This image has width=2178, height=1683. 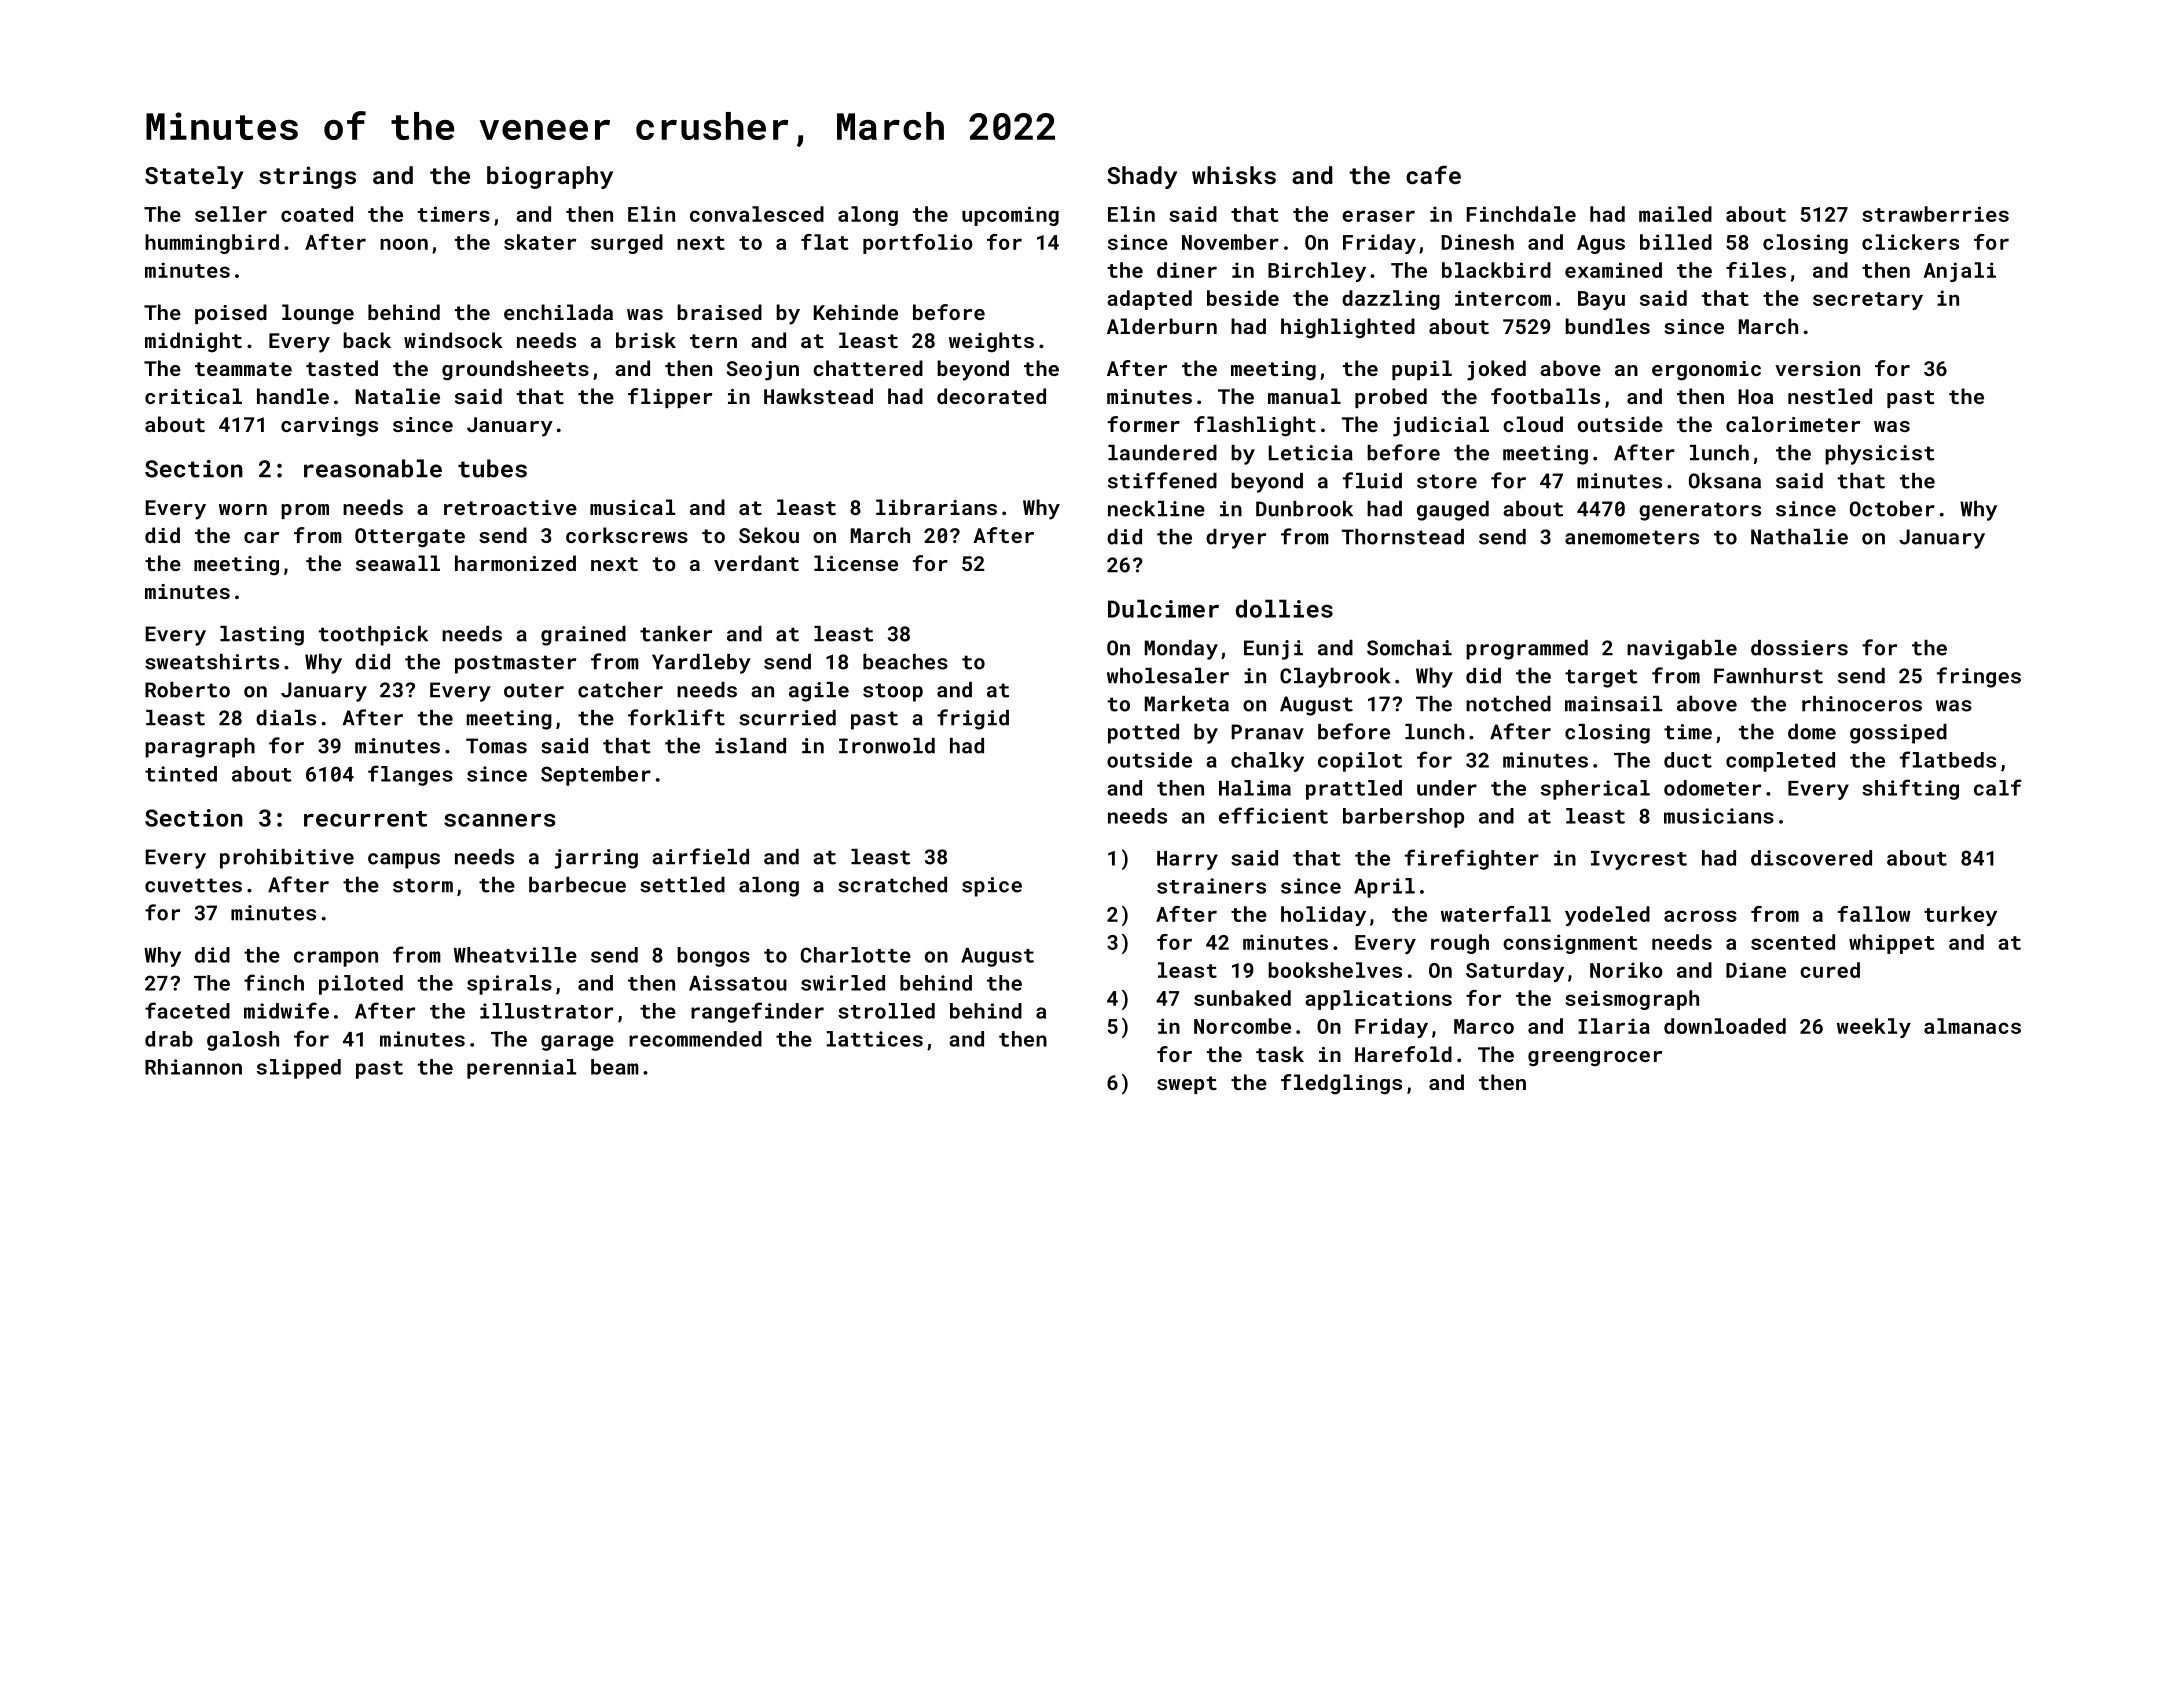 I want to click on Leticia, so click(x=1311, y=453).
